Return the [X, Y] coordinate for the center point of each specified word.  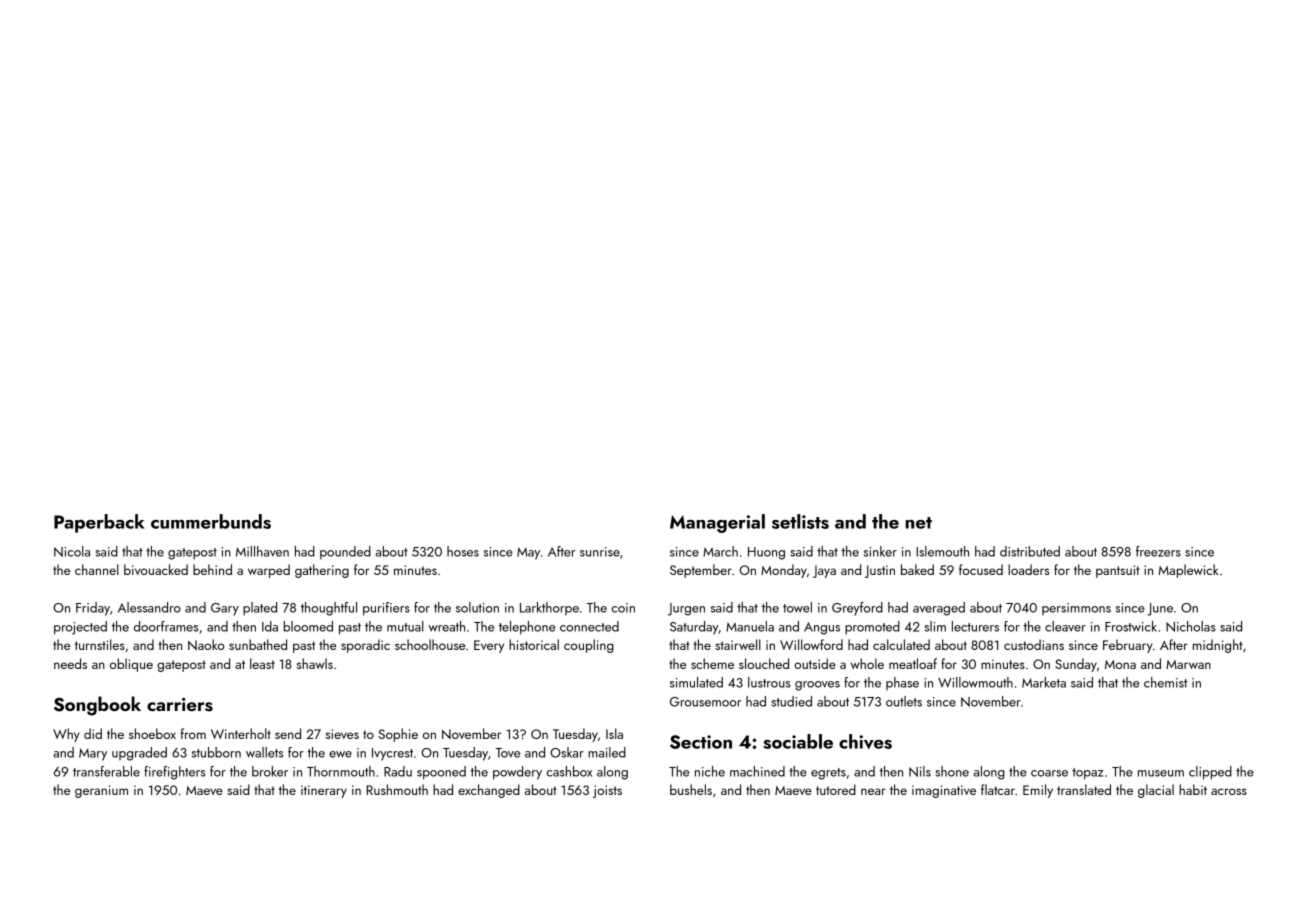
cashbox [569, 771]
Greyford [857, 609]
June [1160, 609]
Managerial [717, 523]
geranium [101, 791]
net [918, 523]
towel [797, 607]
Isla [614, 733]
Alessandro [149, 607]
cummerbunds [211, 521]
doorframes [166, 626]
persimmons [1076, 609]
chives [865, 741]
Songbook [97, 706]
